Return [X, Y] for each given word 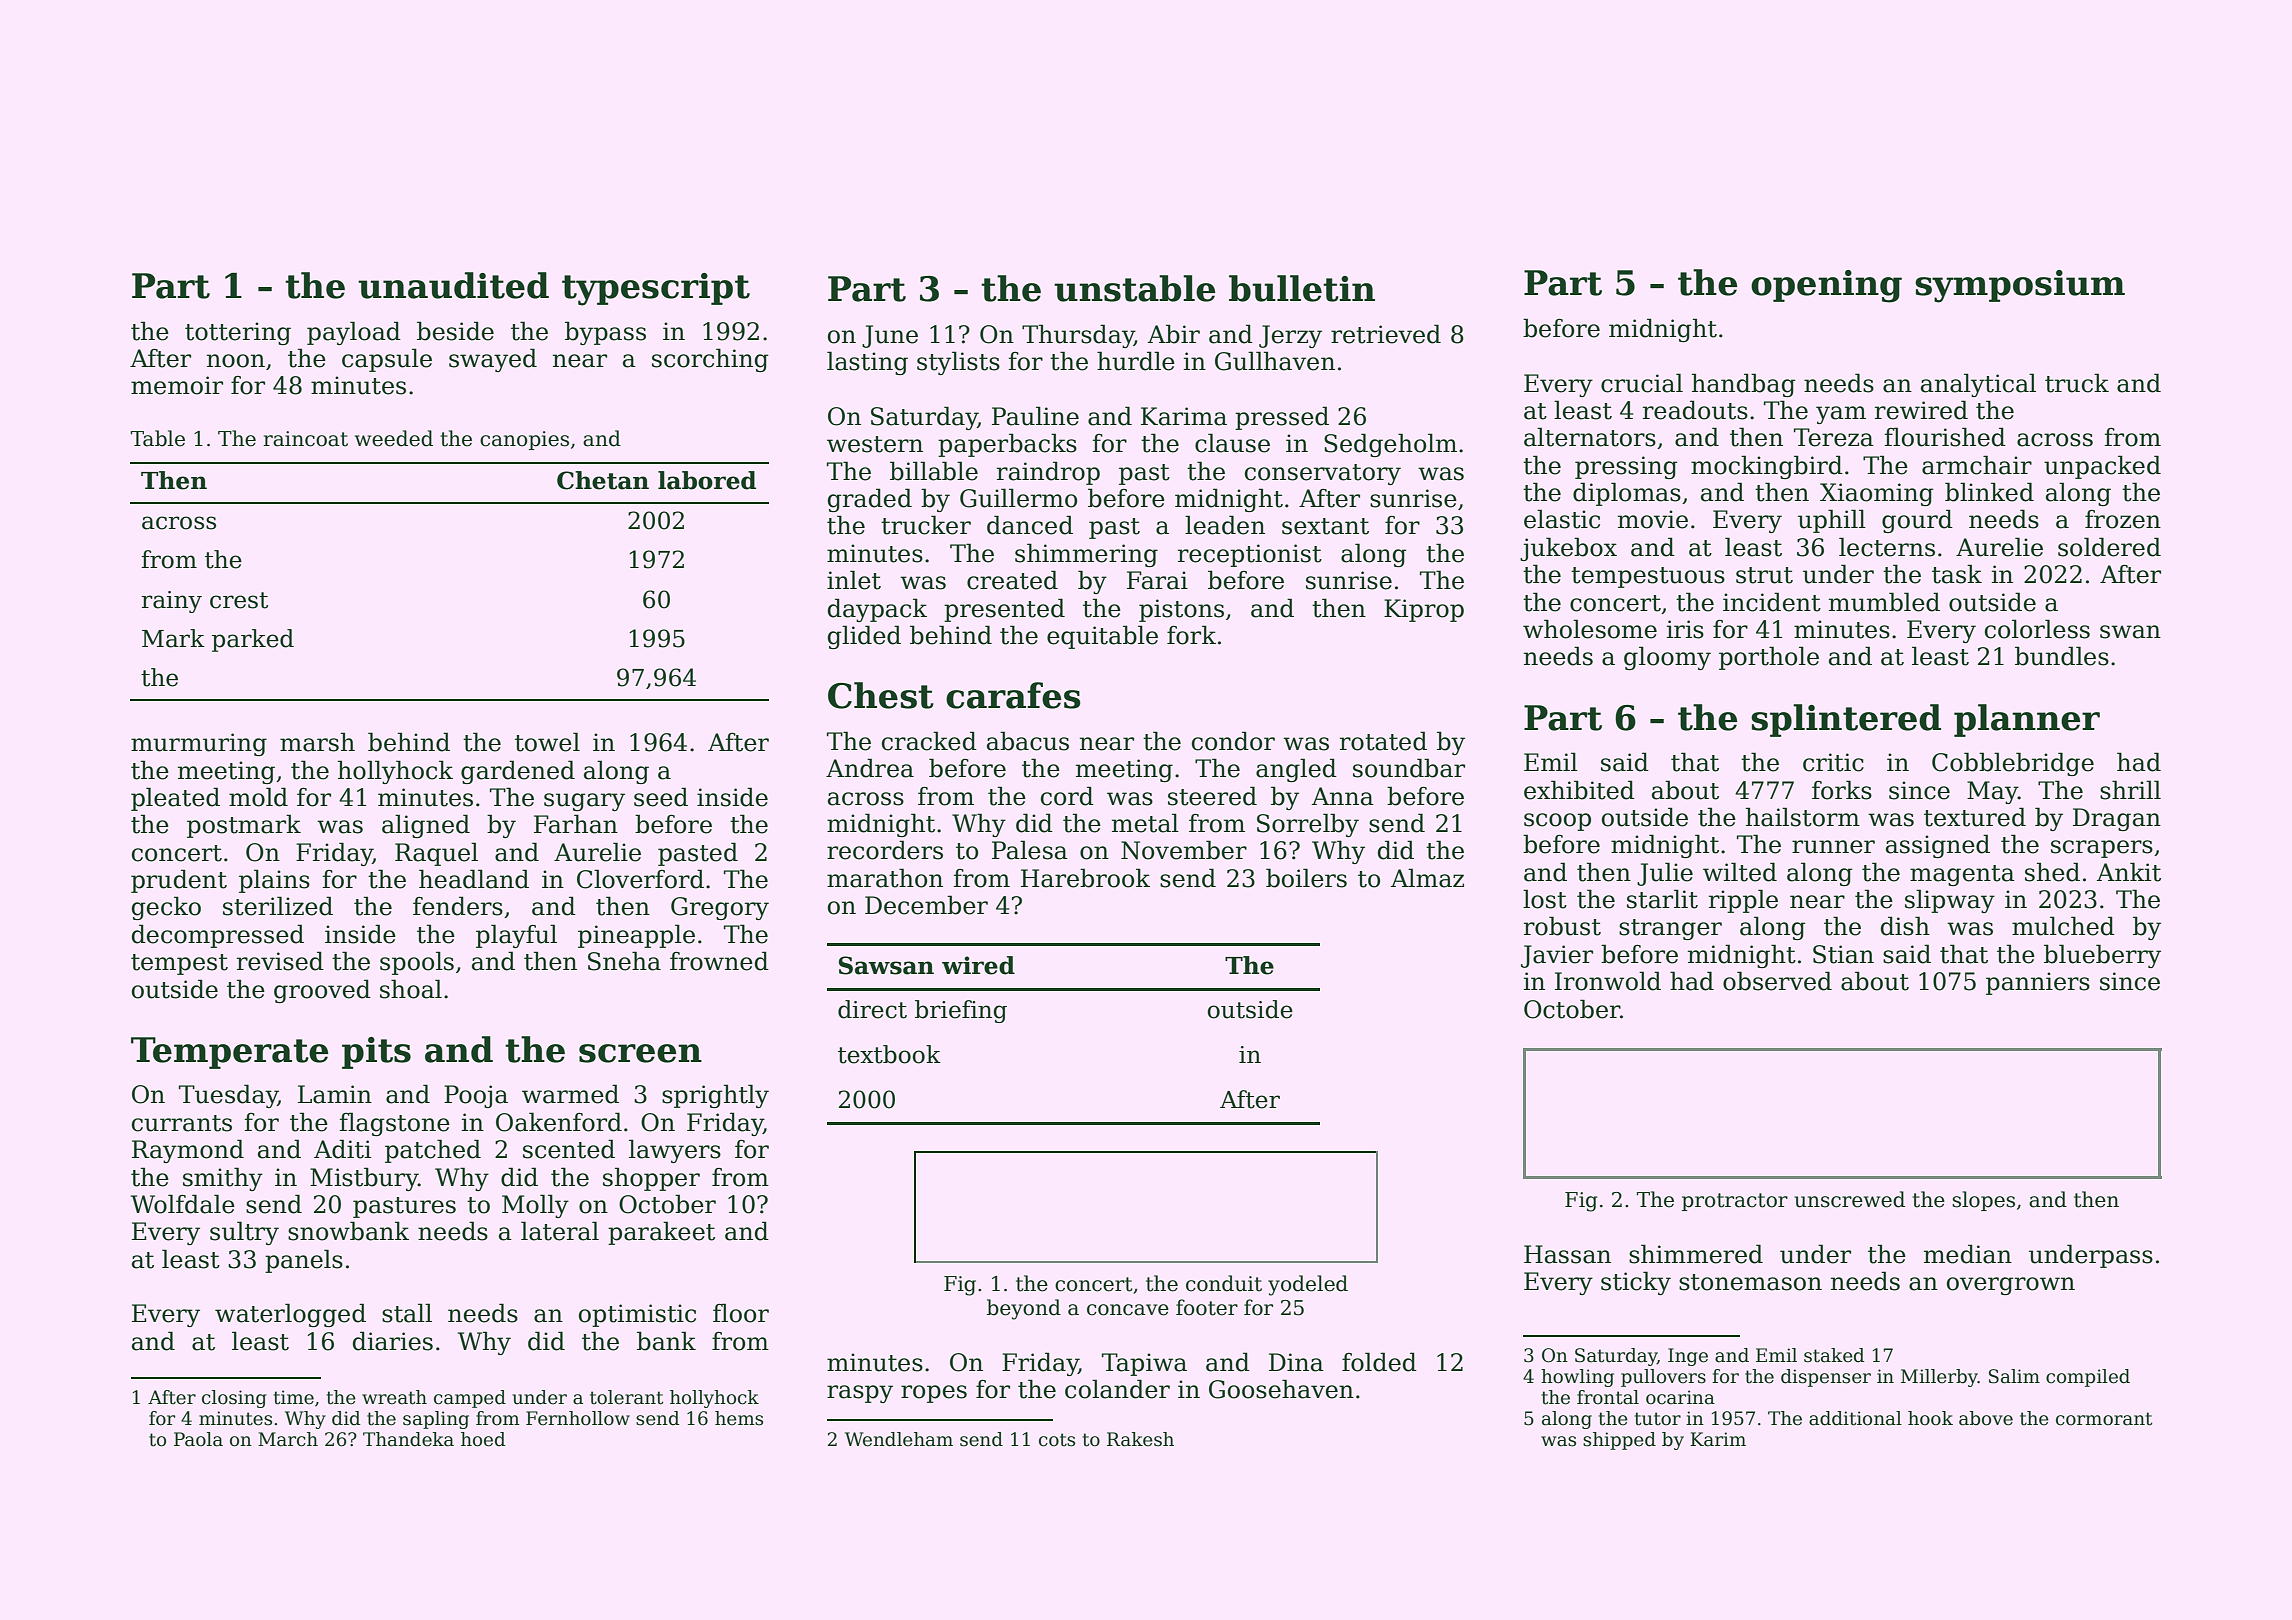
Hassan [1567, 1254]
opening [1826, 286]
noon [236, 361]
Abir [1174, 334]
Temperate [229, 1053]
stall [407, 1313]
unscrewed [1849, 1199]
